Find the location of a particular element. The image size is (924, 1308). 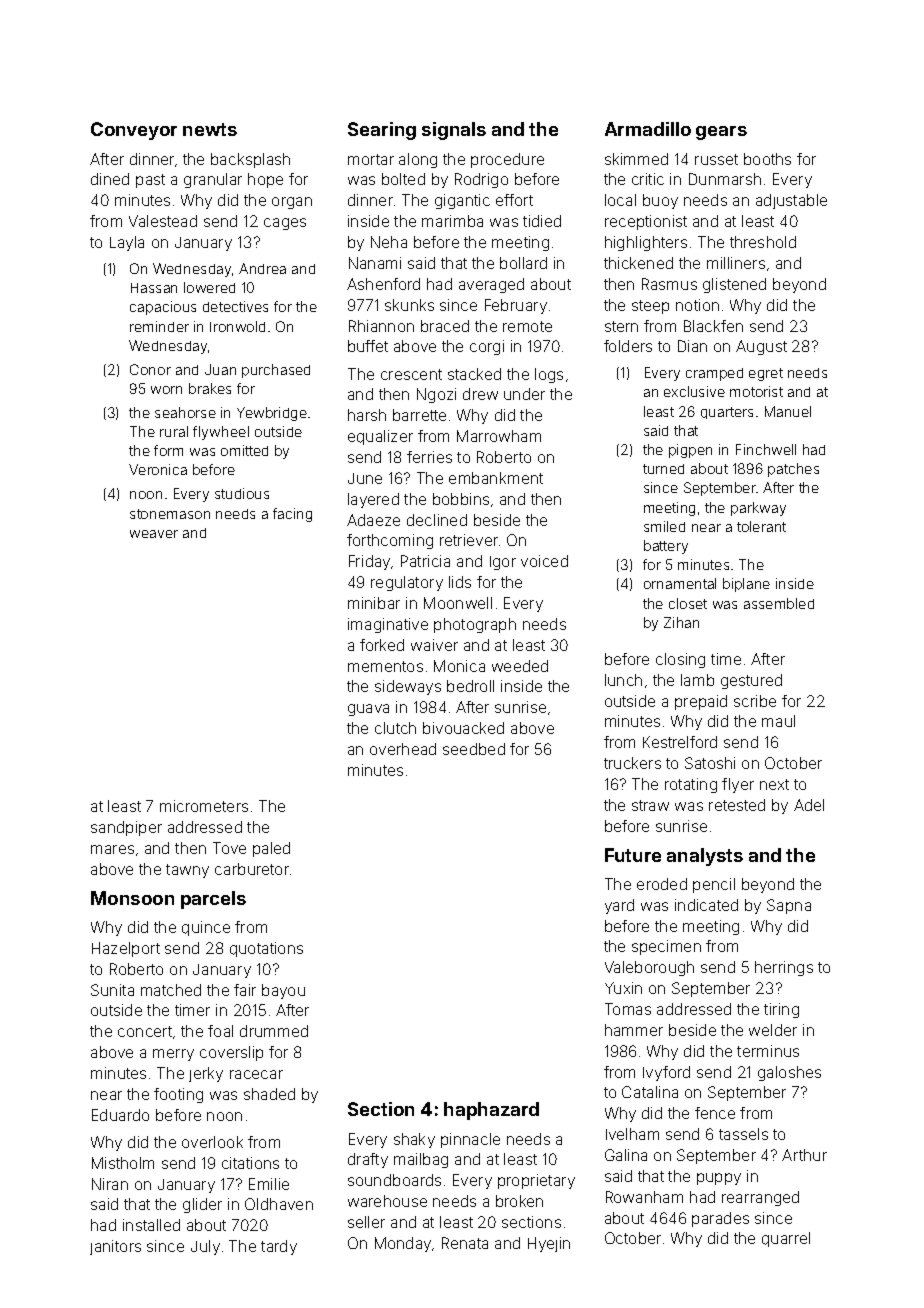

citations is located at coordinates (250, 1163).
